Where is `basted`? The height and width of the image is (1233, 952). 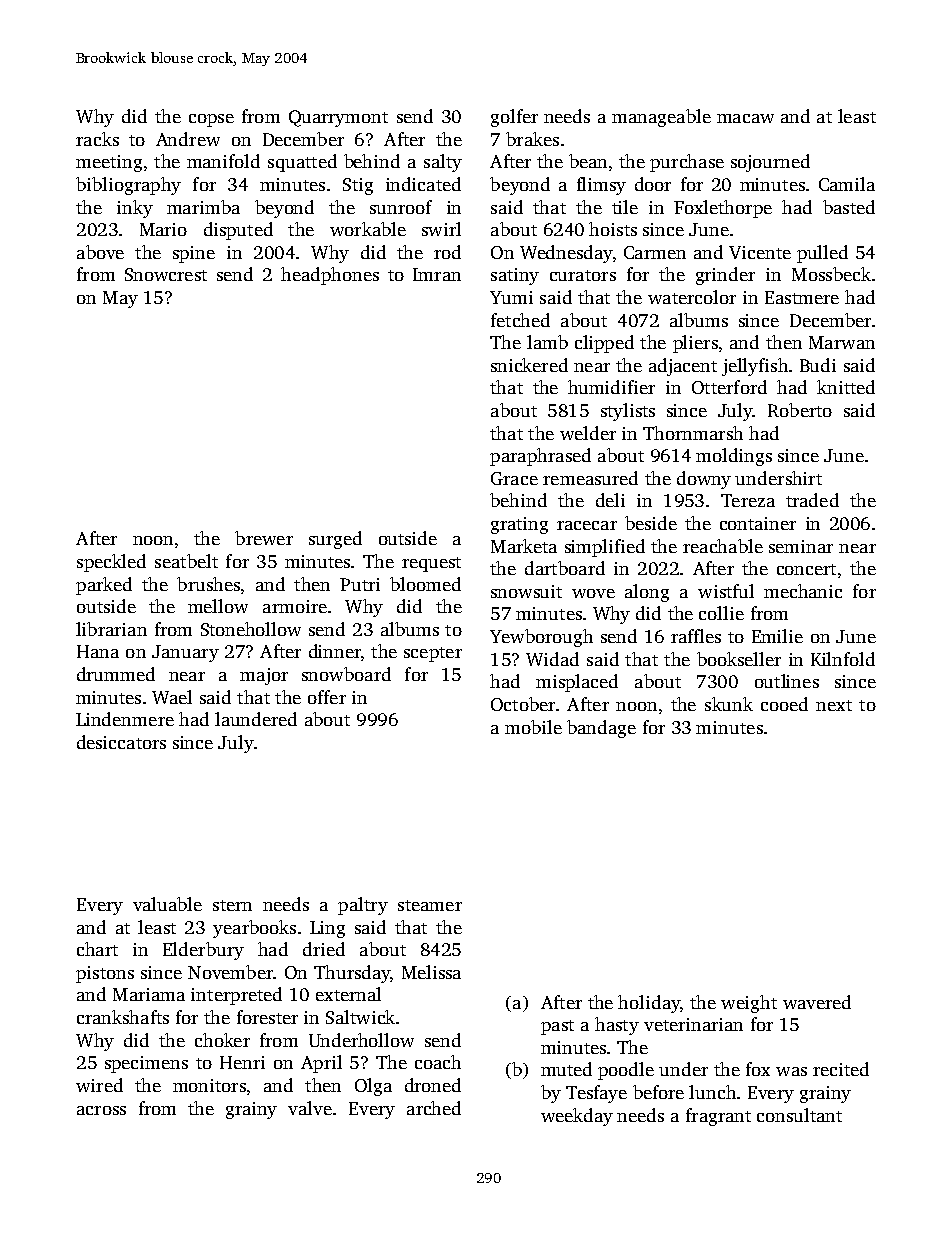
basted is located at coordinates (849, 207).
